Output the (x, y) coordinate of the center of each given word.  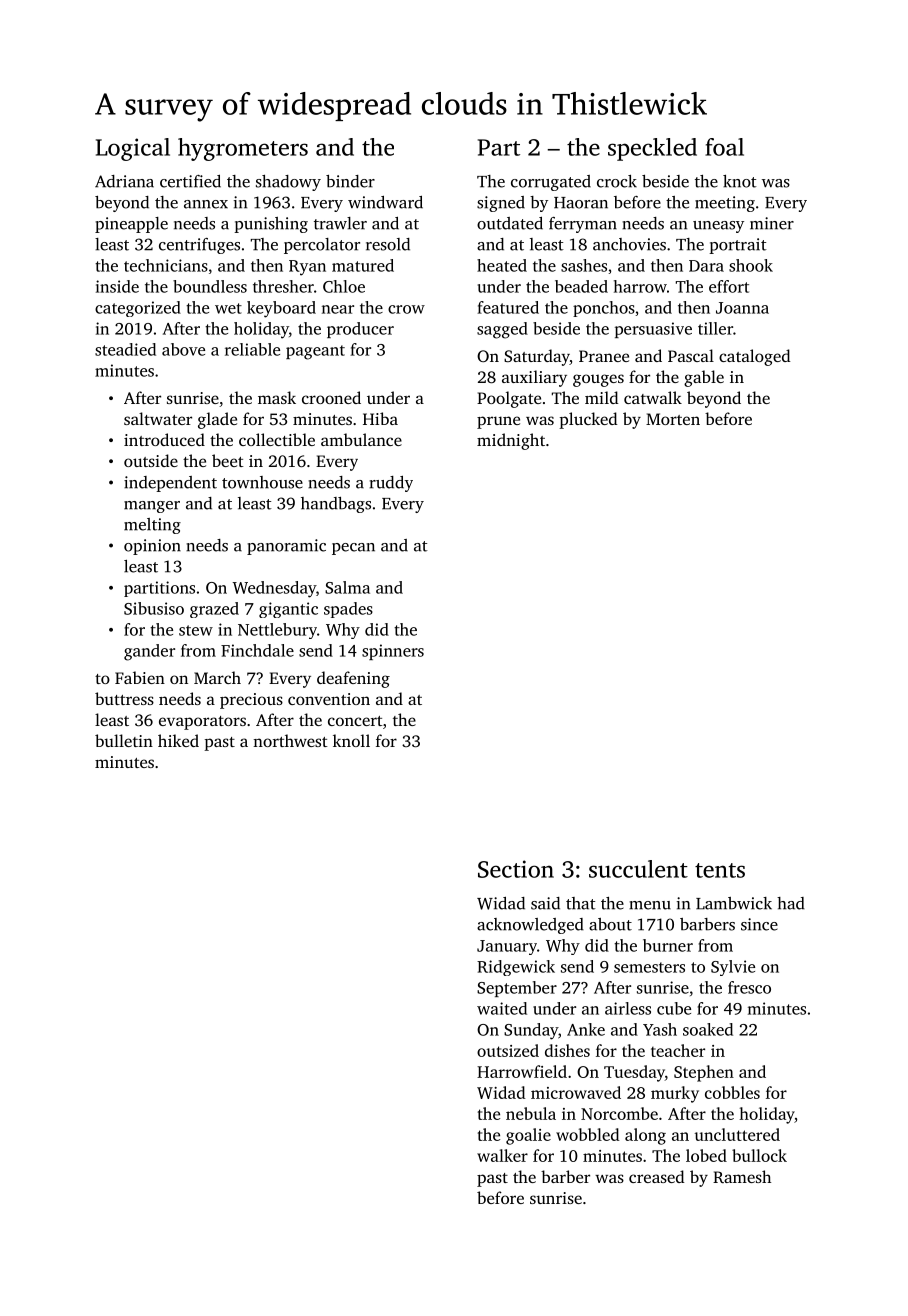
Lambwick (734, 903)
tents (720, 870)
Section (516, 869)
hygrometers (243, 149)
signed (501, 204)
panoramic (286, 547)
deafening (353, 679)
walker (502, 1155)
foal (724, 147)
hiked (178, 740)
